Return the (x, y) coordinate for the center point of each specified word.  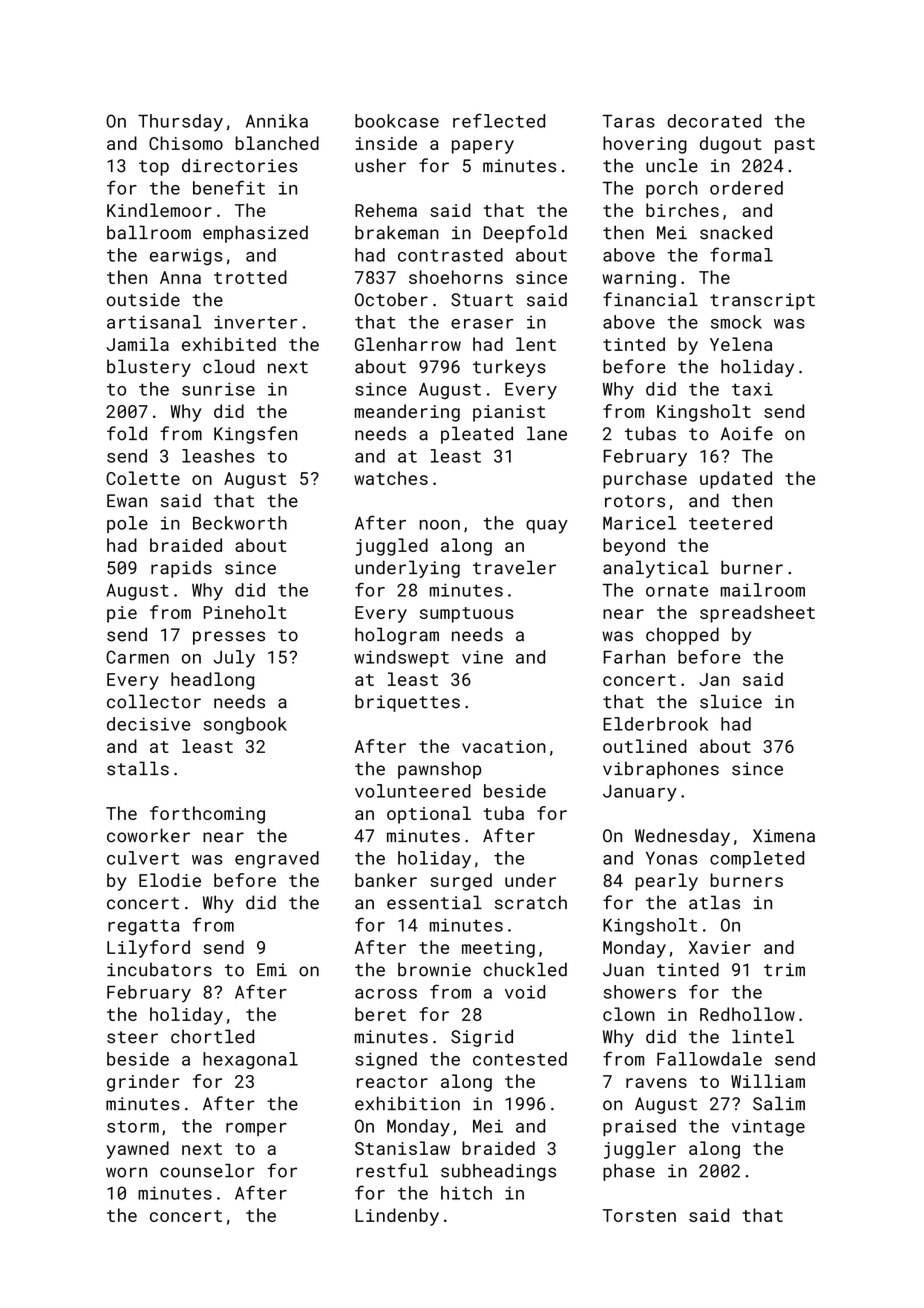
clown (629, 1014)
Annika (277, 121)
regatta (143, 927)
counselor (207, 1171)
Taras (629, 121)
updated (736, 480)
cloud (228, 366)
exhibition (407, 1103)
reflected (499, 120)
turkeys (509, 368)
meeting (498, 949)
